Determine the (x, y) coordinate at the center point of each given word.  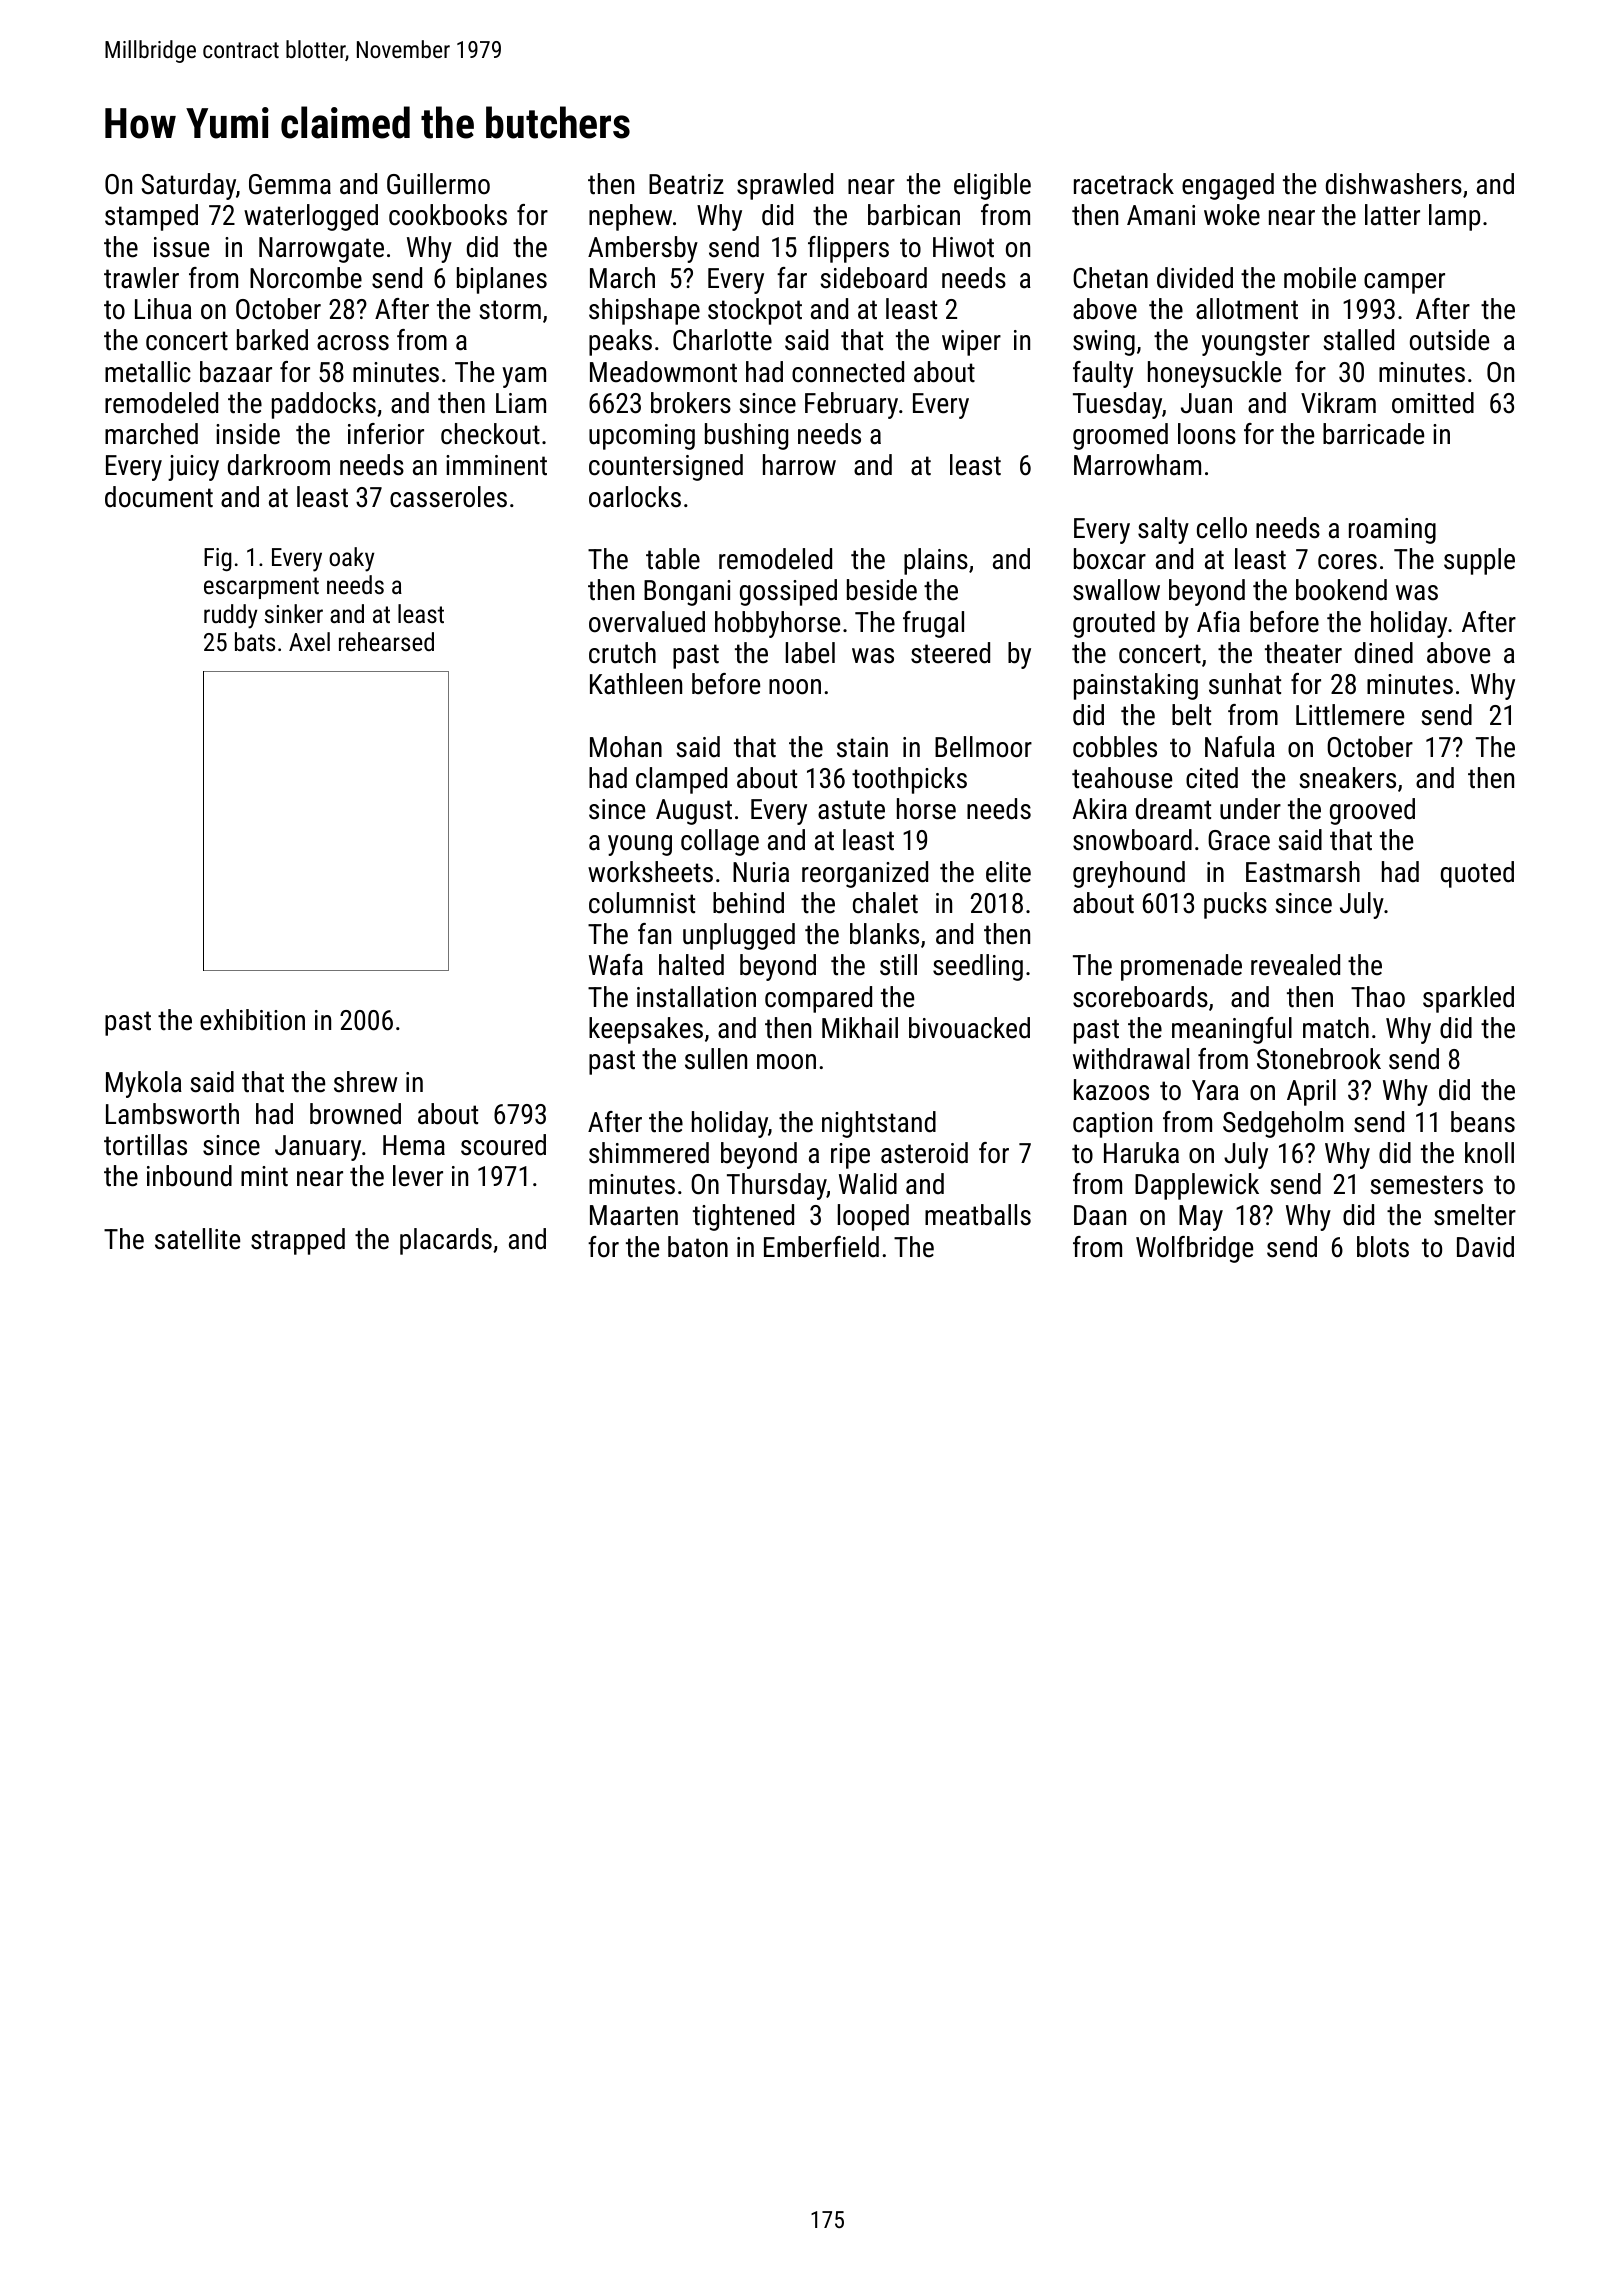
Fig (218, 559)
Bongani (687, 593)
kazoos (1111, 1090)
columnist (642, 903)
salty (1163, 530)
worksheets (650, 872)
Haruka (1141, 1153)
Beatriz (686, 184)
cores (1347, 562)
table (673, 559)
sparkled (1468, 999)
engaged (1228, 186)
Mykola (144, 1084)
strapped (298, 1241)
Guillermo (438, 184)
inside (248, 434)
